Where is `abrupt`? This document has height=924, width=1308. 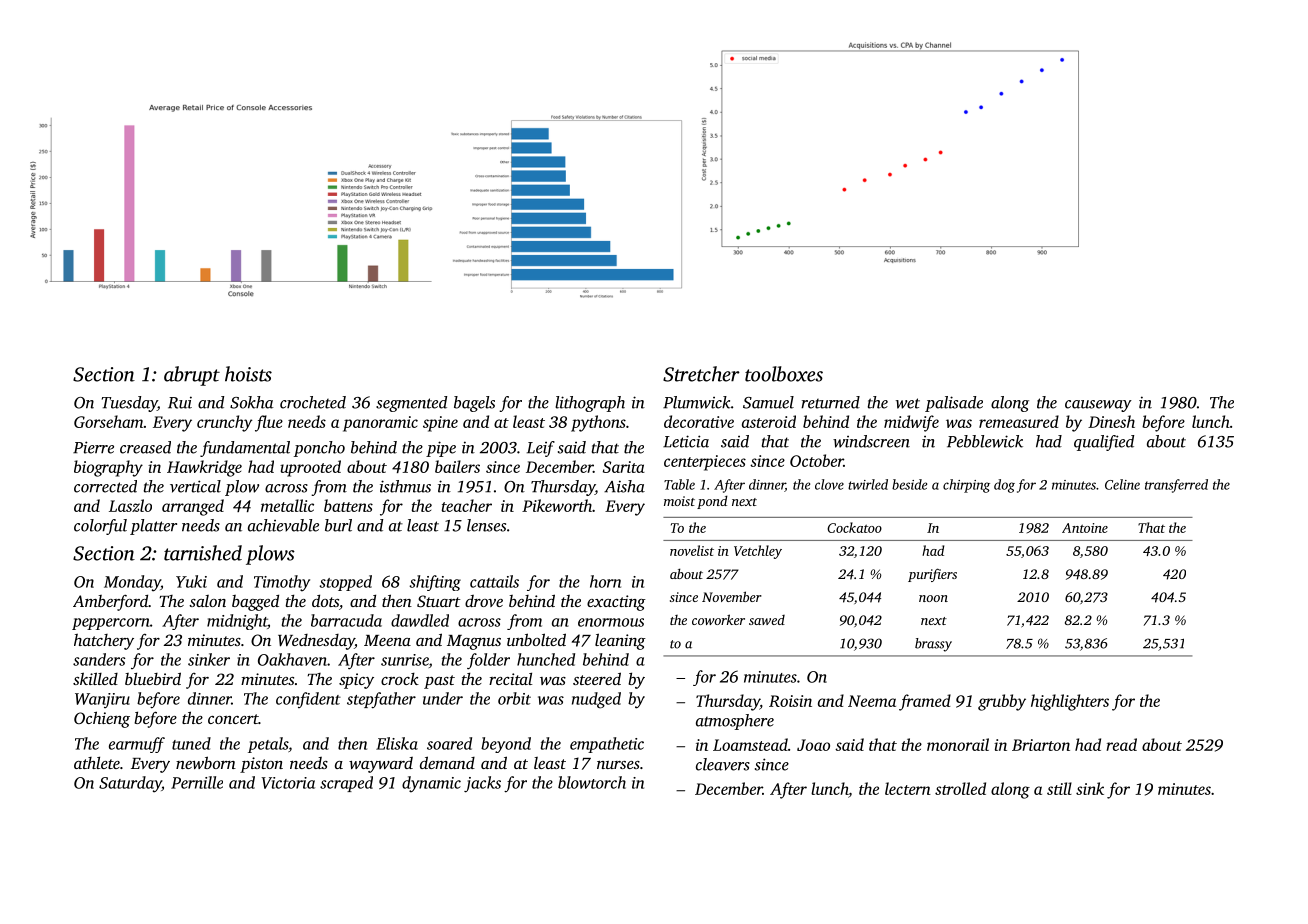 abrupt is located at coordinates (192, 376).
